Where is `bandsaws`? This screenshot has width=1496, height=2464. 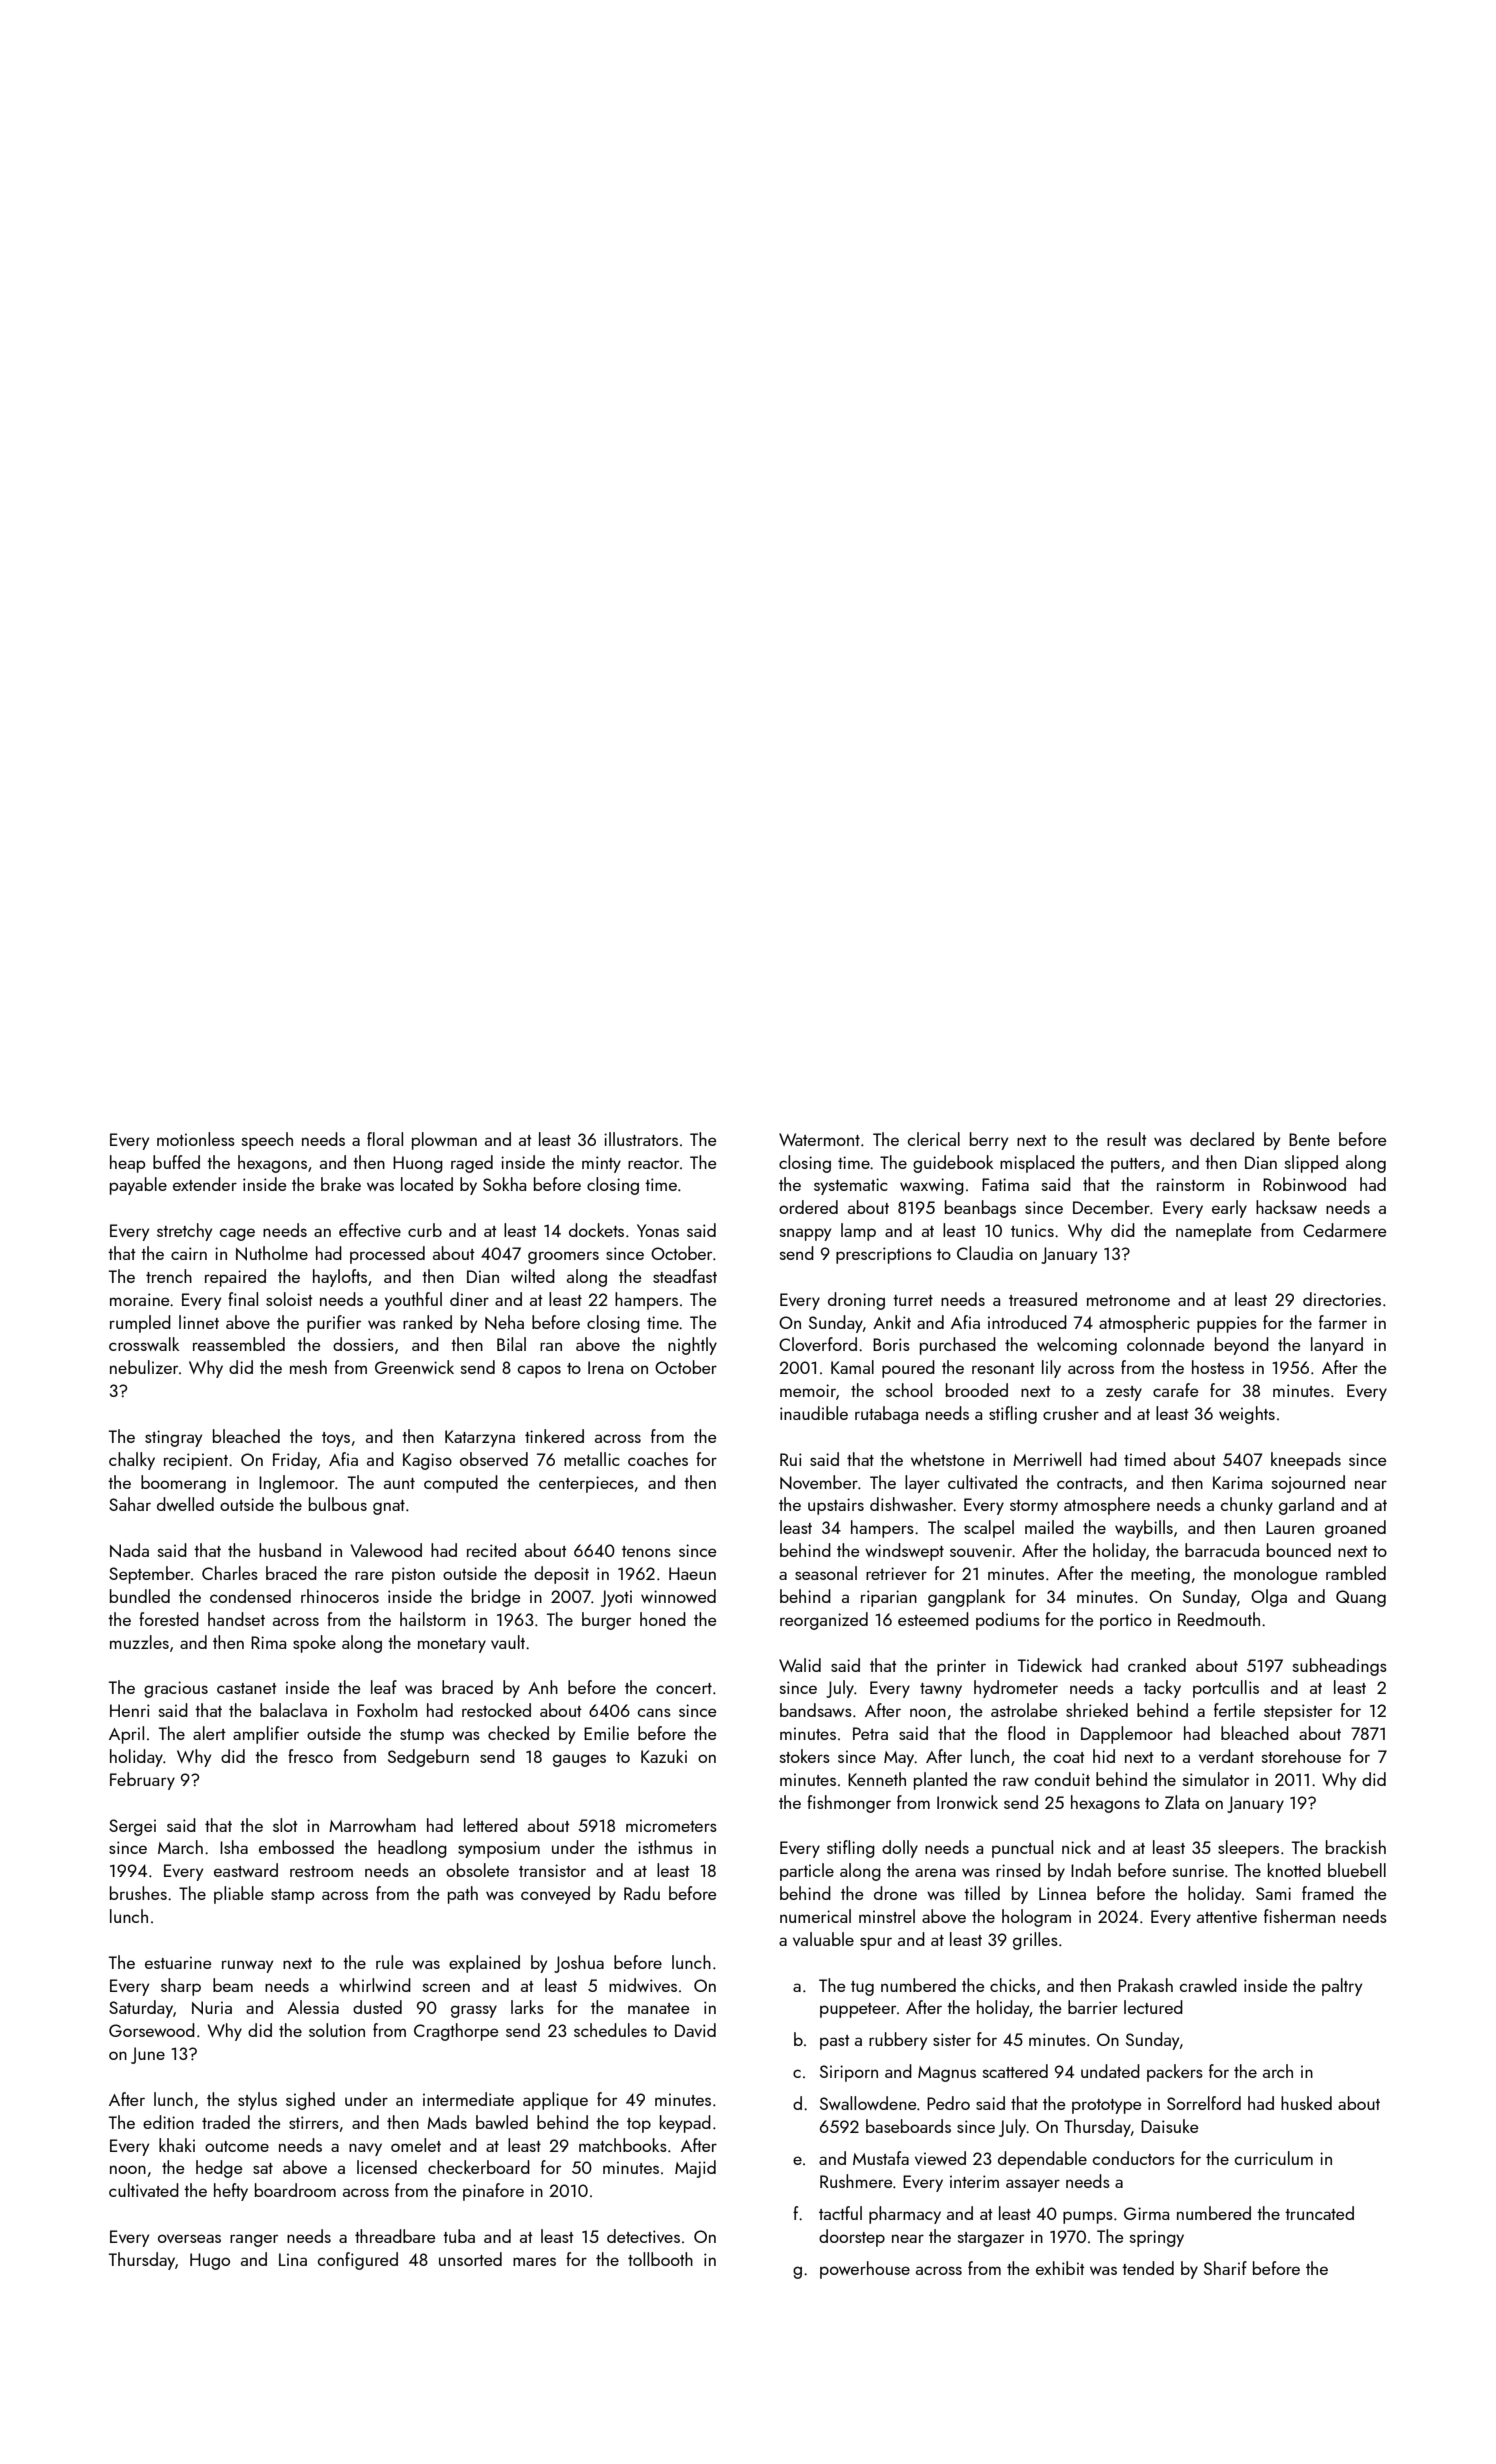 bandsaws is located at coordinates (816, 1710).
